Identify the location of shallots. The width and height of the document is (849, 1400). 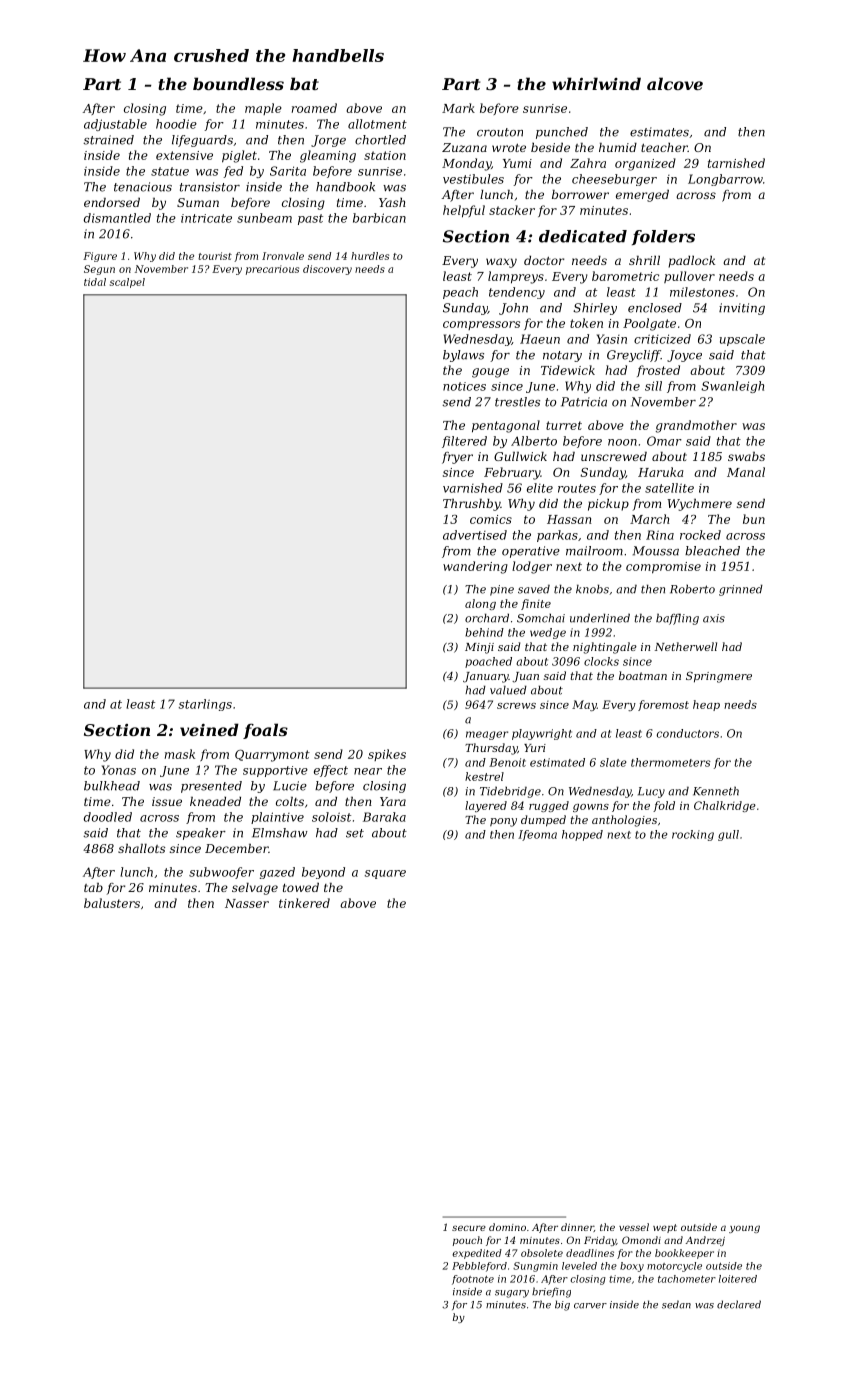
(141, 848).
